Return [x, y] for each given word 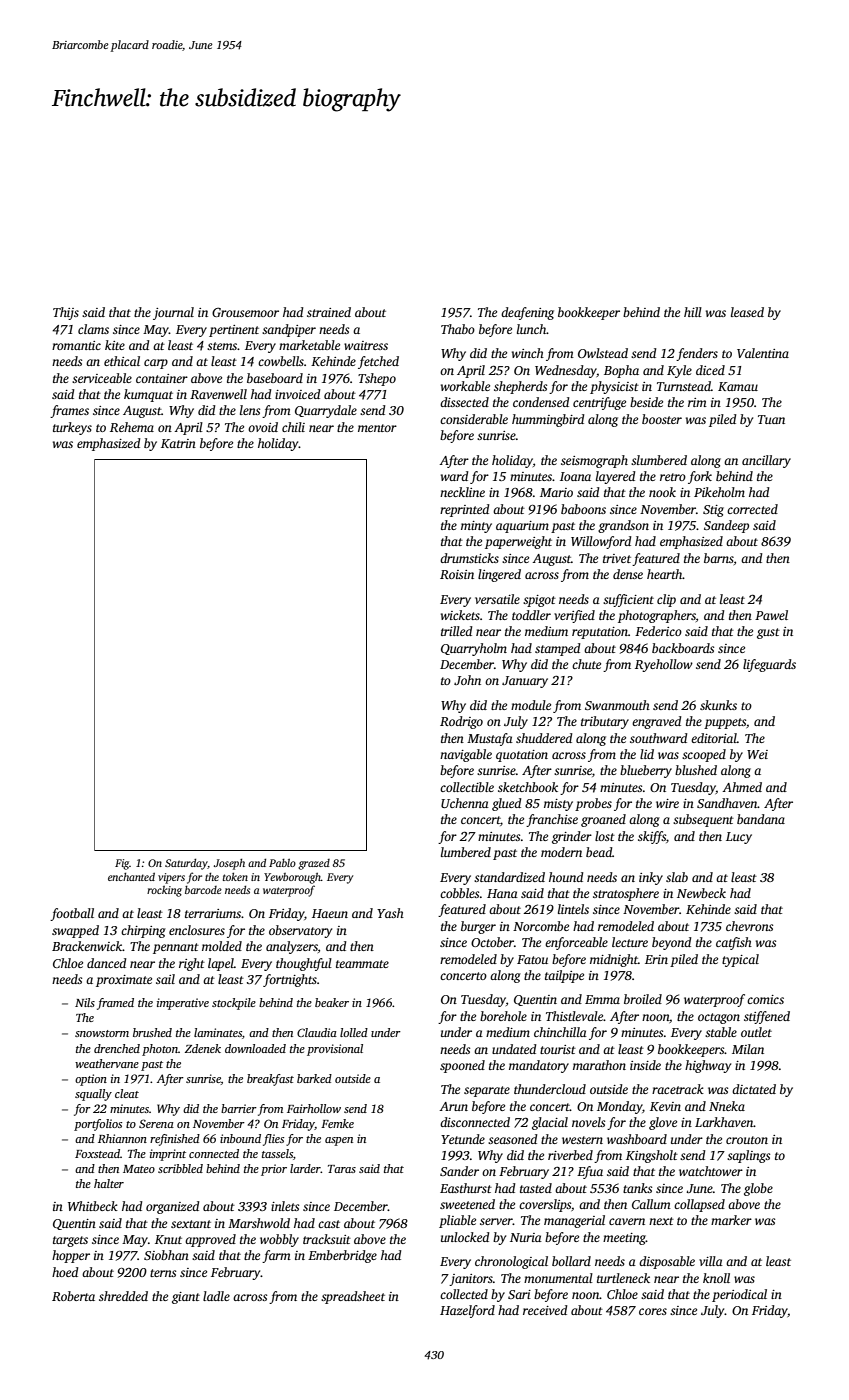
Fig [122, 864]
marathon [599, 1065]
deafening [527, 313]
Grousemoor [245, 312]
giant [186, 1298]
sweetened [467, 1204]
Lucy [739, 838]
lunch [532, 329]
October [492, 942]
